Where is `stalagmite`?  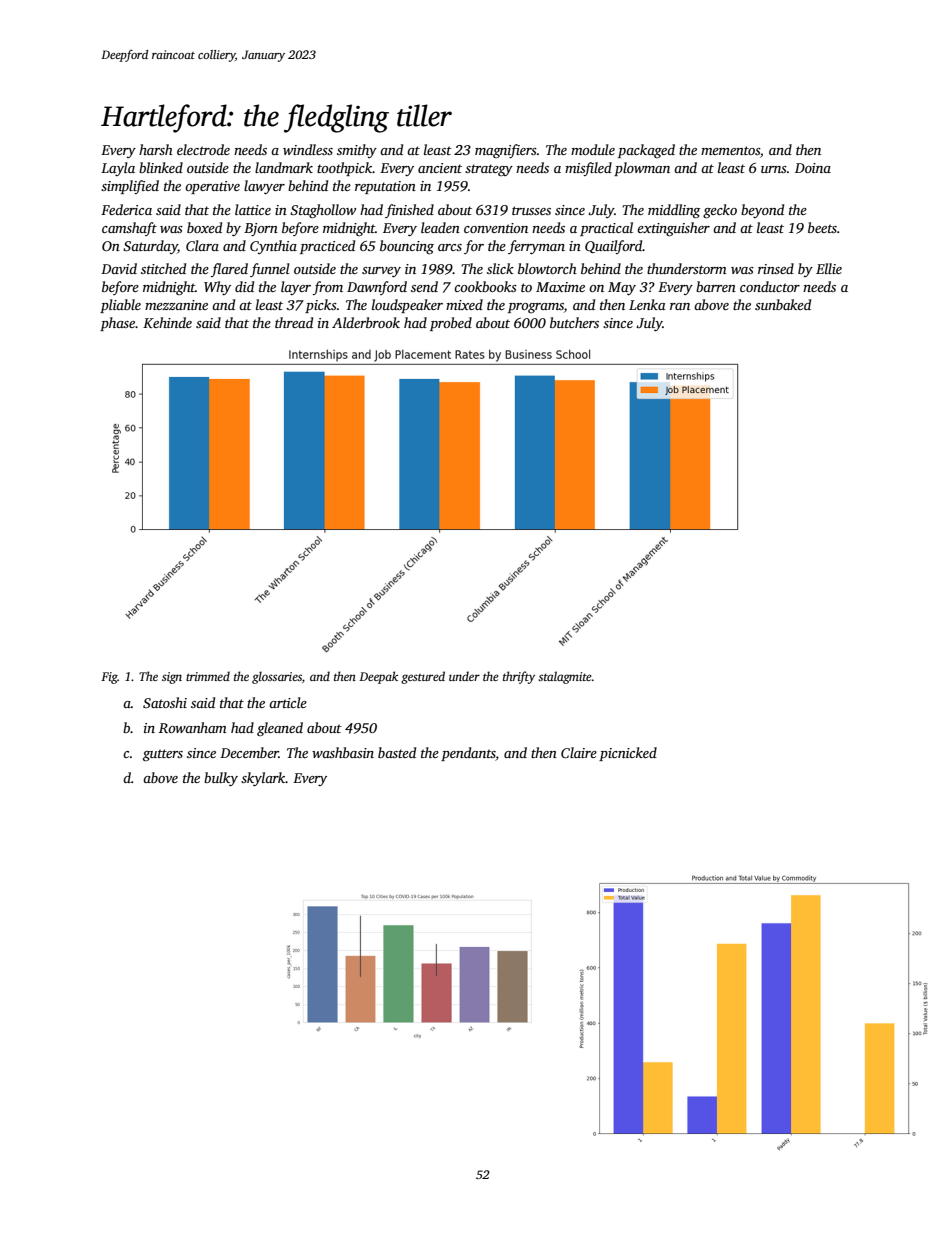 stalagmite is located at coordinates (564, 677).
